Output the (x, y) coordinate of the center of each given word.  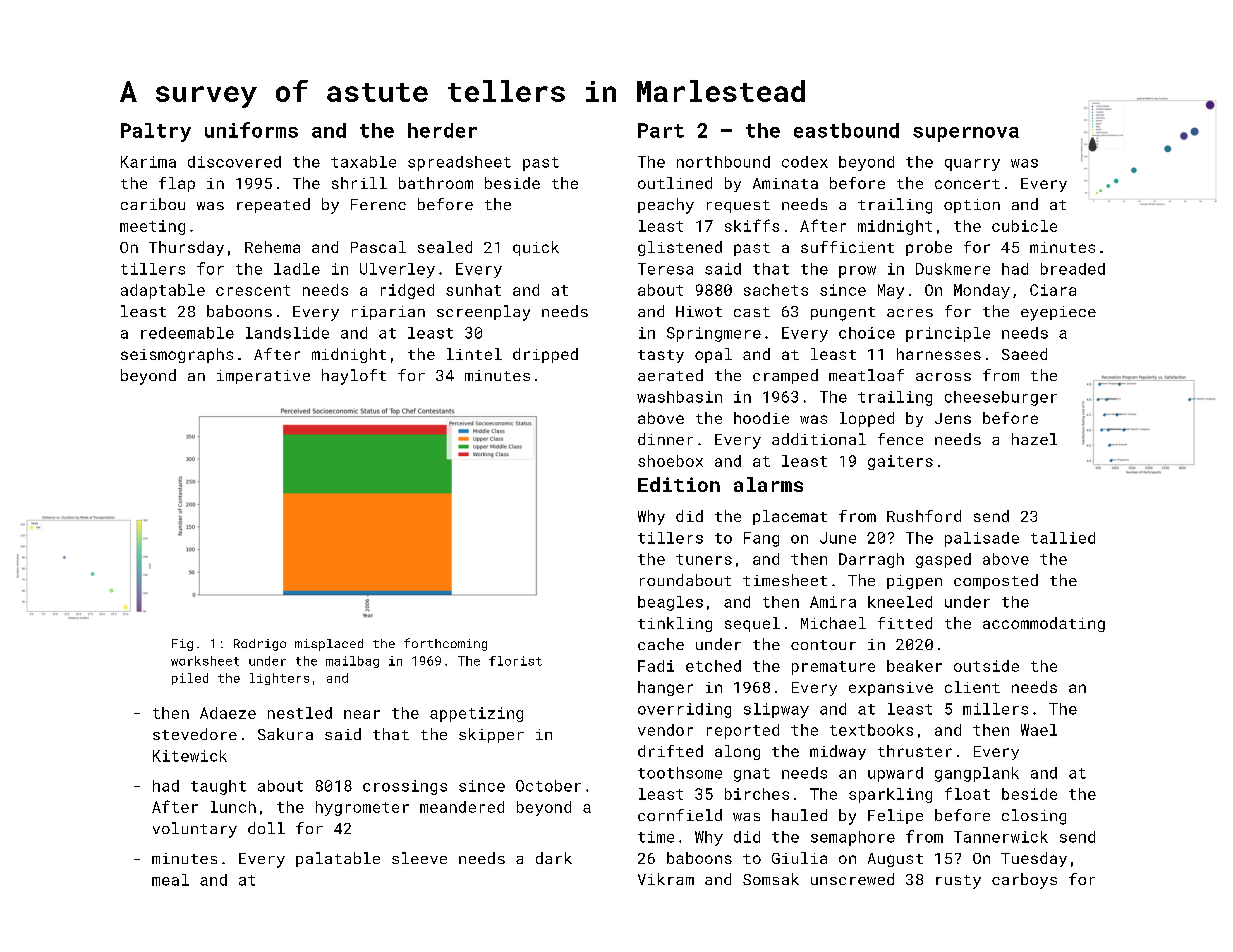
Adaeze (228, 713)
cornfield (680, 815)
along (737, 752)
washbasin (679, 397)
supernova (966, 134)
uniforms (251, 130)
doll (266, 828)
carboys (1024, 881)
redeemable (187, 333)
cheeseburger (1001, 398)
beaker (914, 666)
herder (442, 130)
